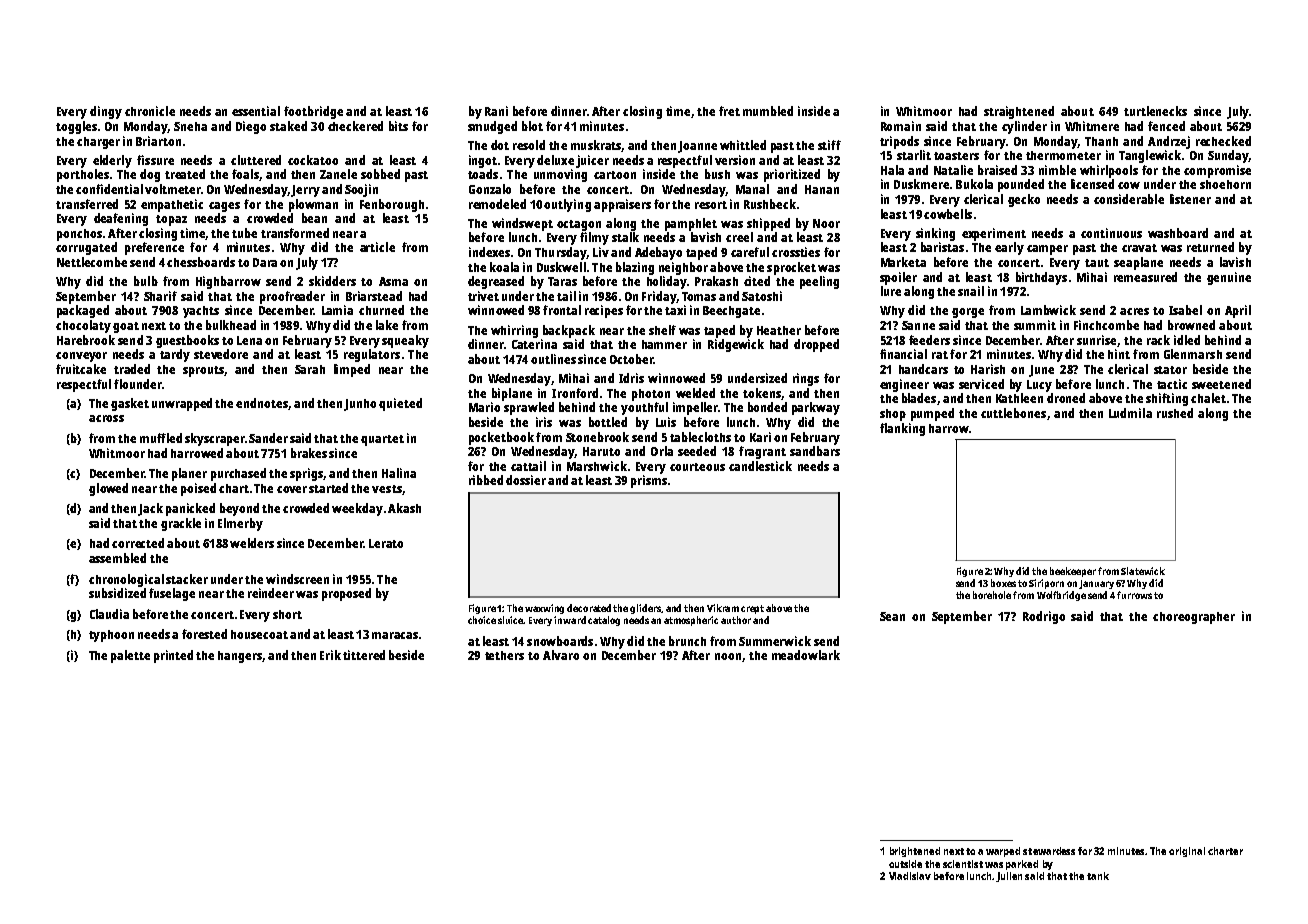 The width and height of the screenshot is (1308, 924). What do you see at coordinates (496, 111) in the screenshot?
I see `Rani` at bounding box center [496, 111].
